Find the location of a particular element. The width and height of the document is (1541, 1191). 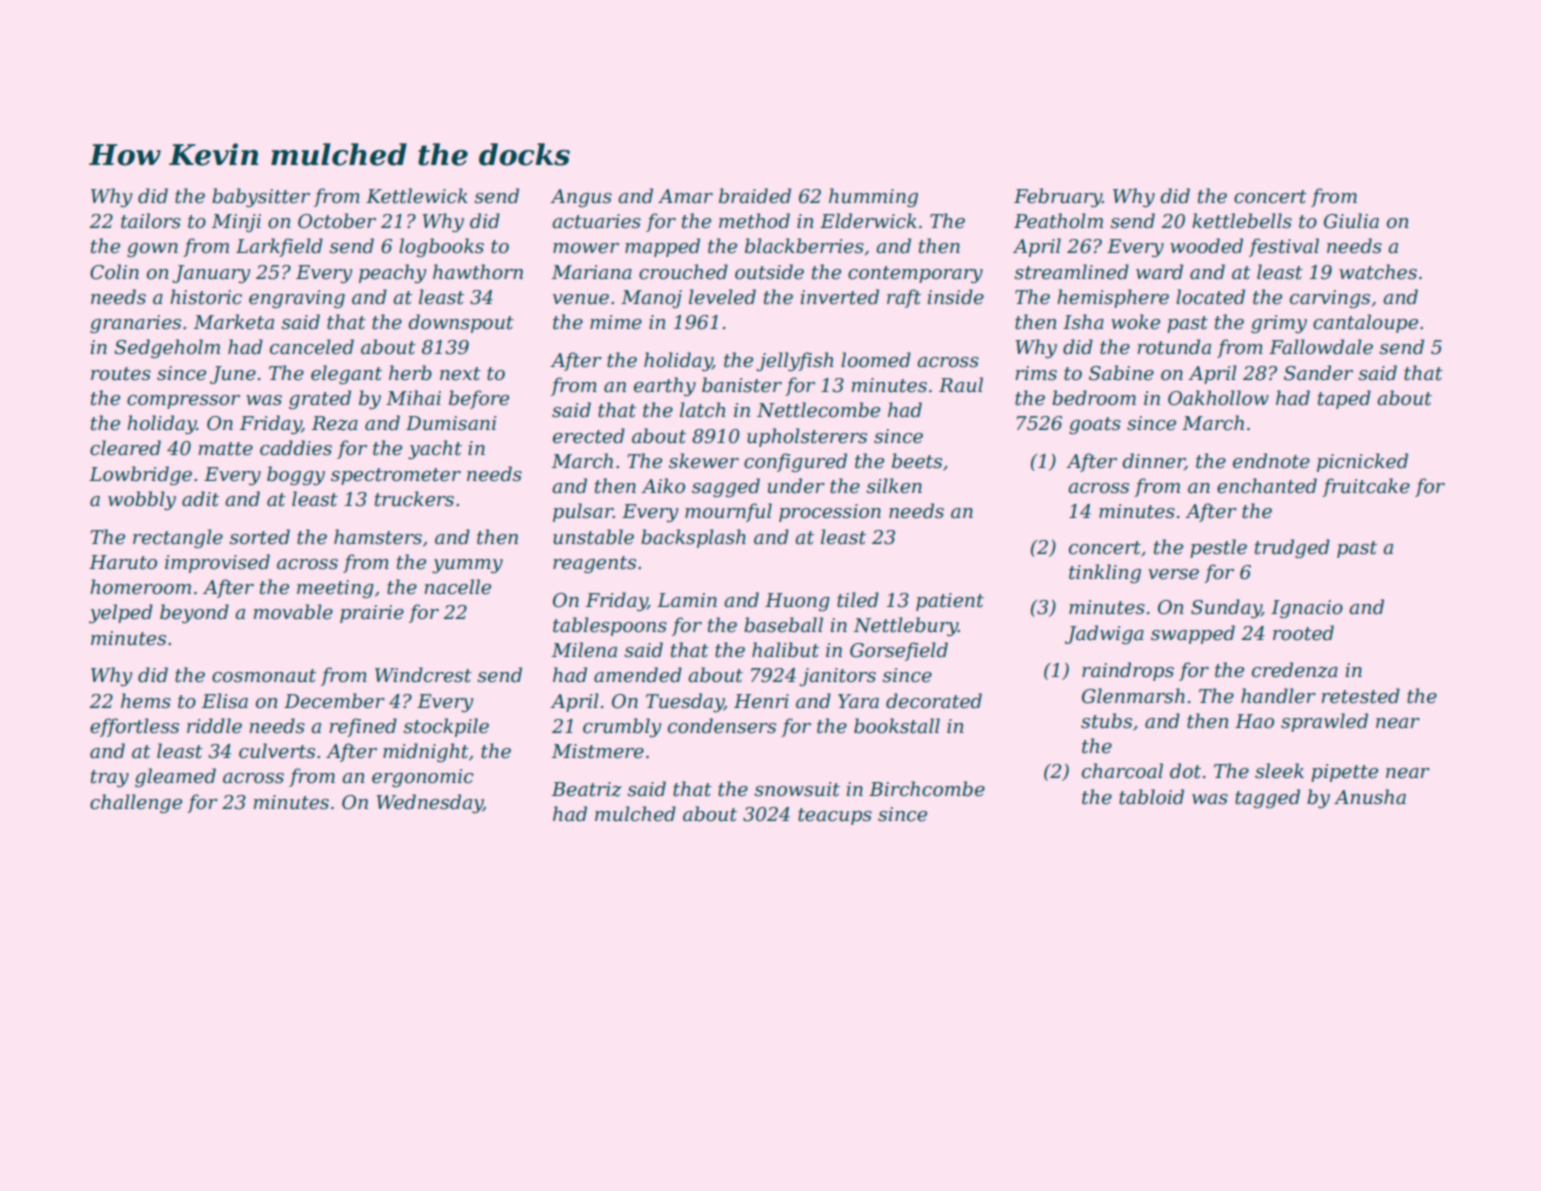

tagged is located at coordinates (1267, 798).
